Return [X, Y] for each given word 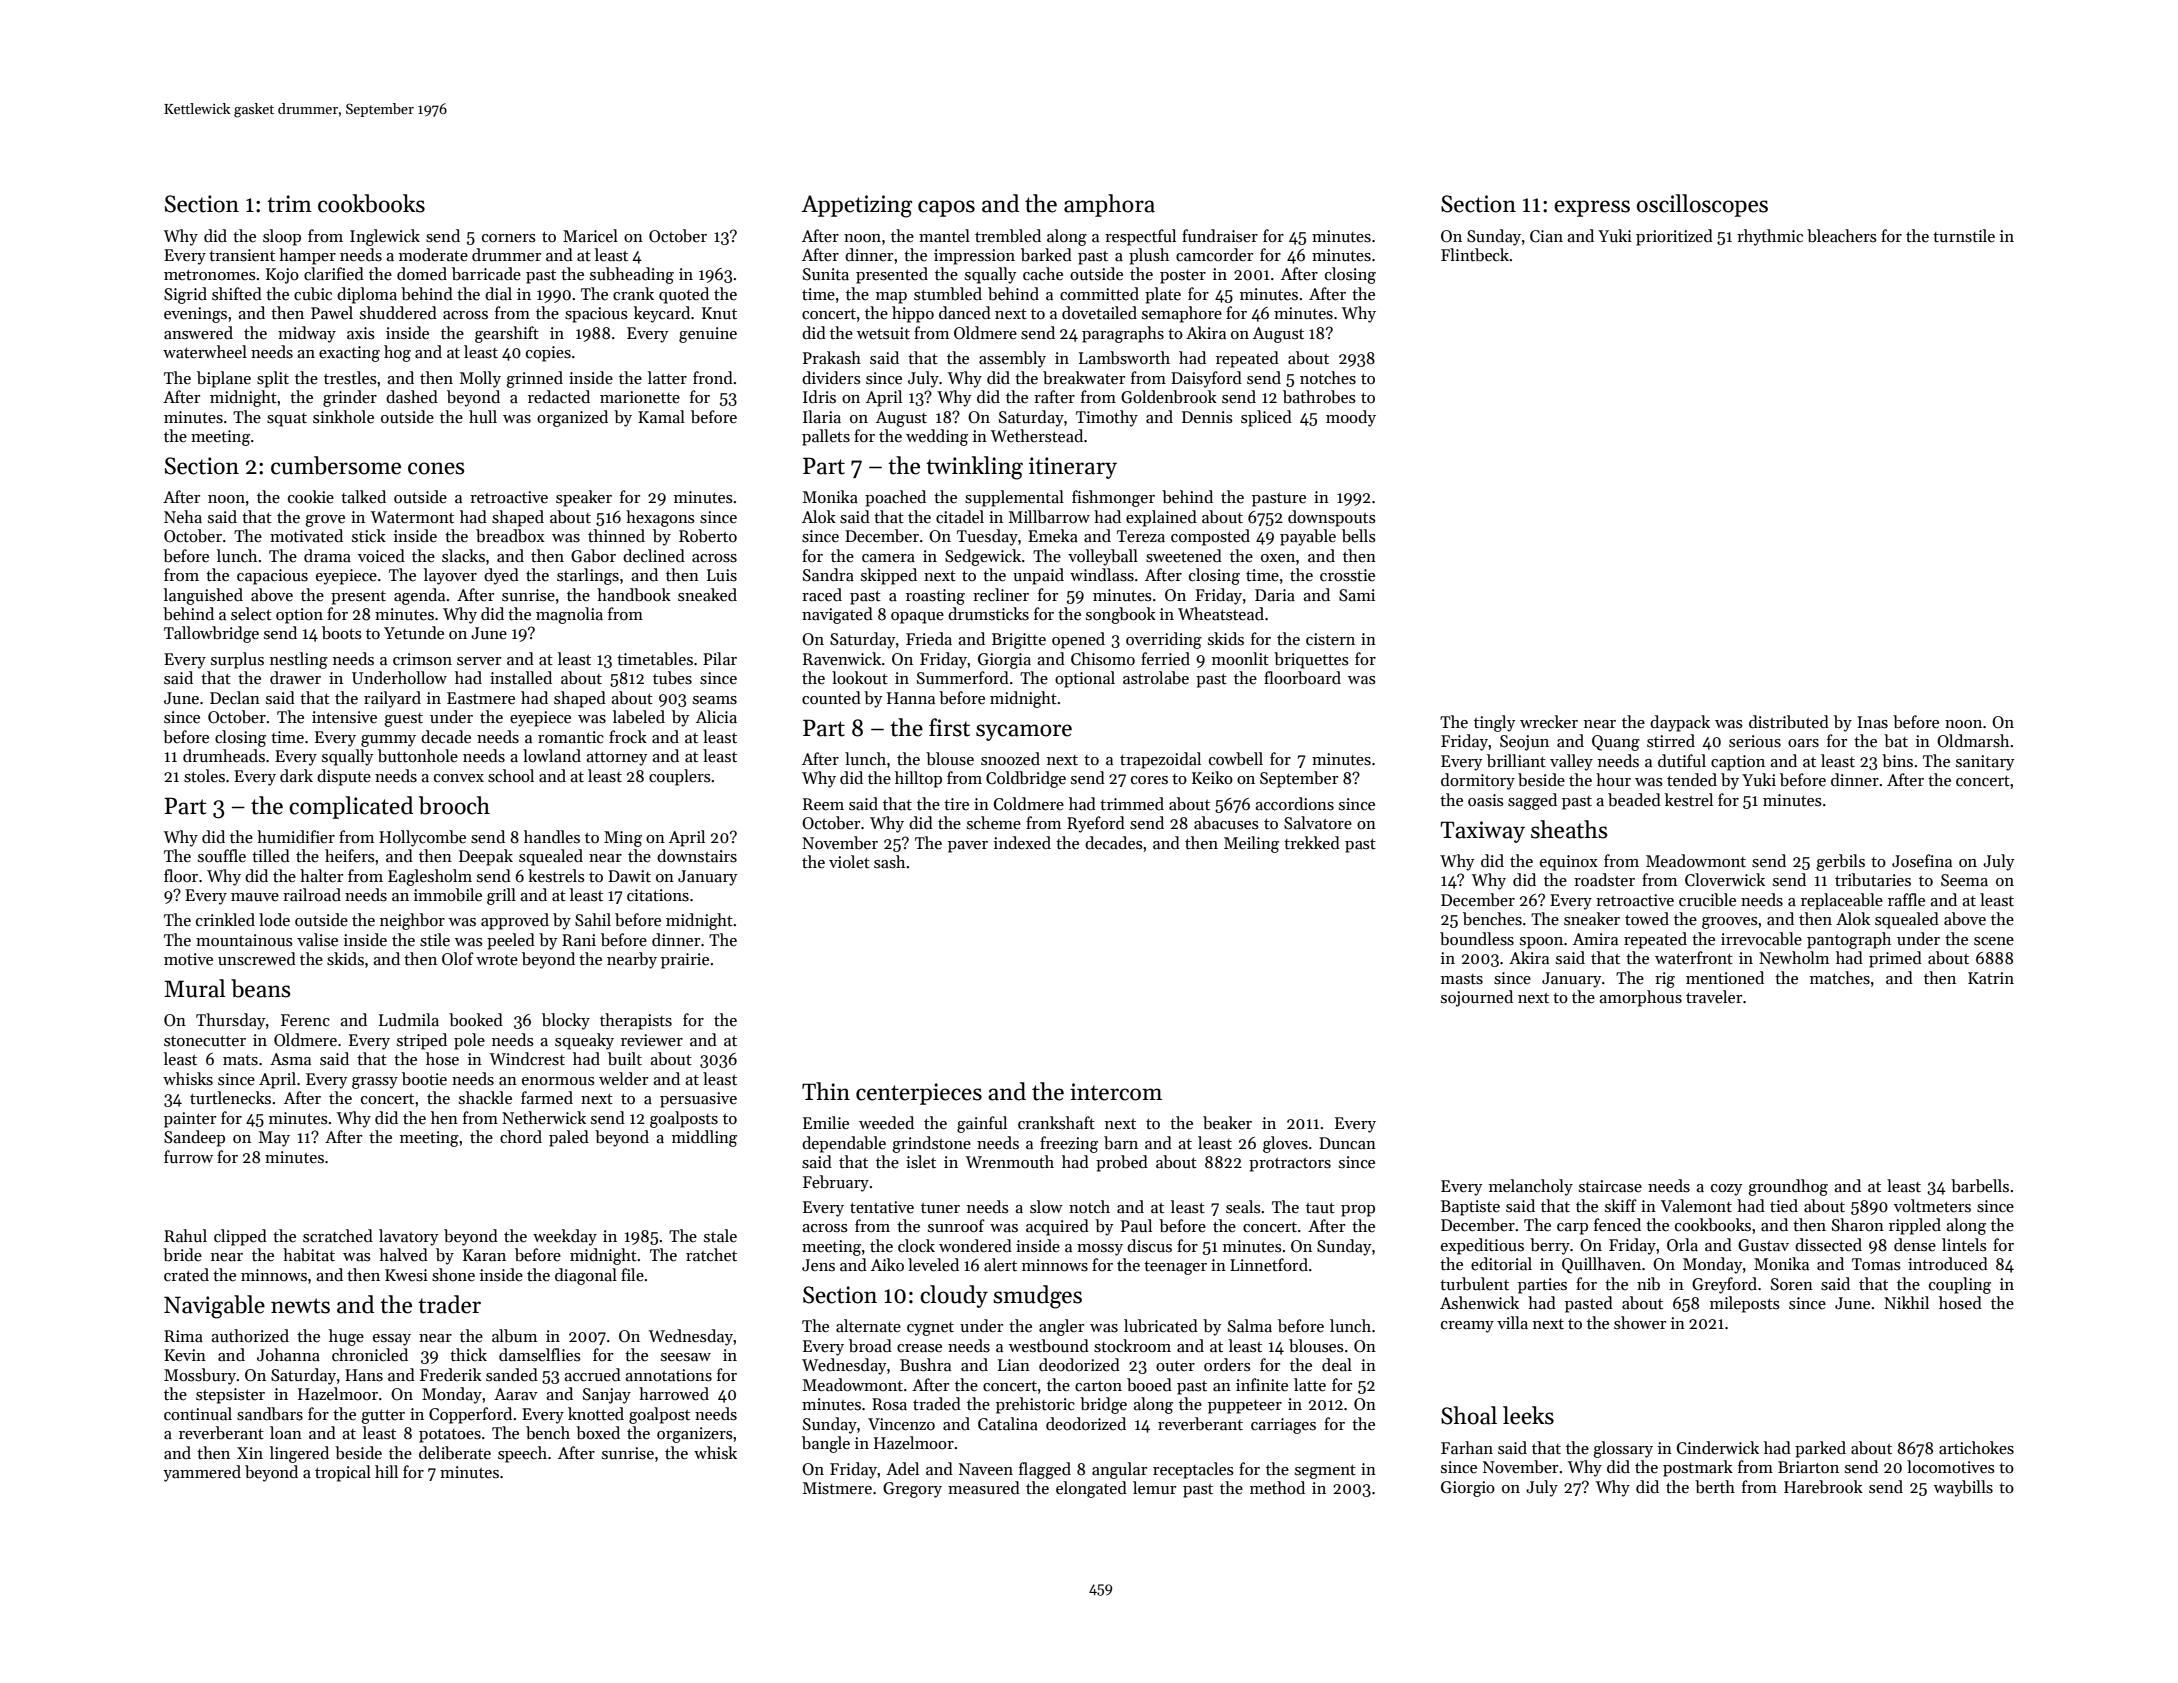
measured [984, 1488]
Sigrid [185, 295]
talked [363, 497]
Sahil [593, 920]
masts [1462, 979]
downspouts [1332, 518]
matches [1840, 978]
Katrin [1991, 978]
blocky [566, 1021]
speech [522, 1454]
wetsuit [883, 333]
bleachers [1842, 236]
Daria [1275, 595]
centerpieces [919, 1094]
